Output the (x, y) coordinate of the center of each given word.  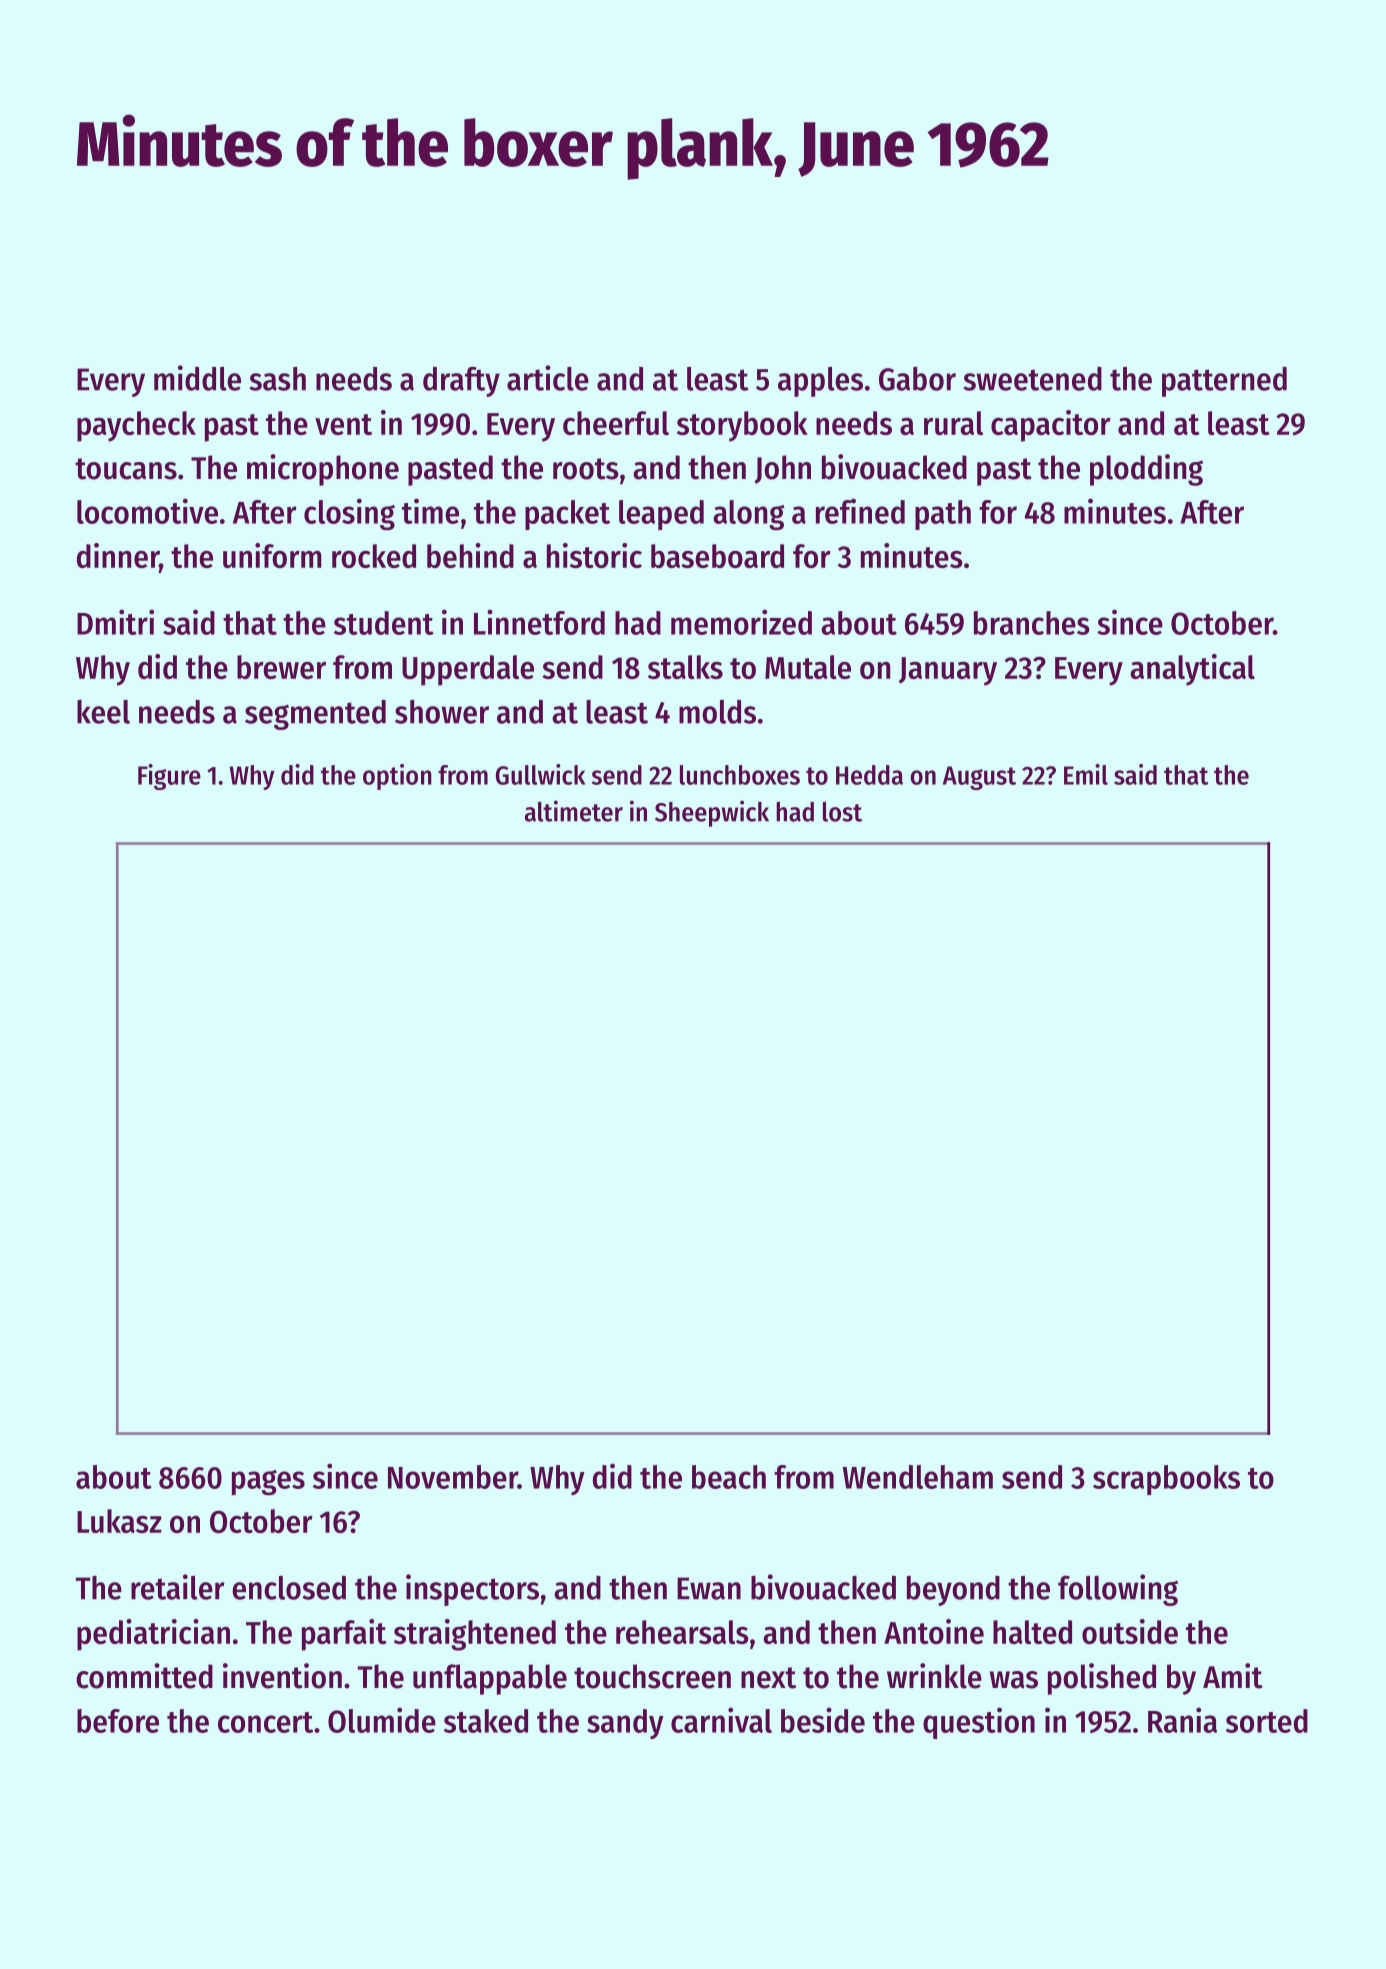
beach (729, 1477)
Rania (1182, 1720)
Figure (169, 777)
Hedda (869, 775)
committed (144, 1676)
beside (823, 1720)
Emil (1086, 774)
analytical (1192, 670)
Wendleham (918, 1477)
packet (567, 515)
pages (268, 1483)
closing (349, 514)
